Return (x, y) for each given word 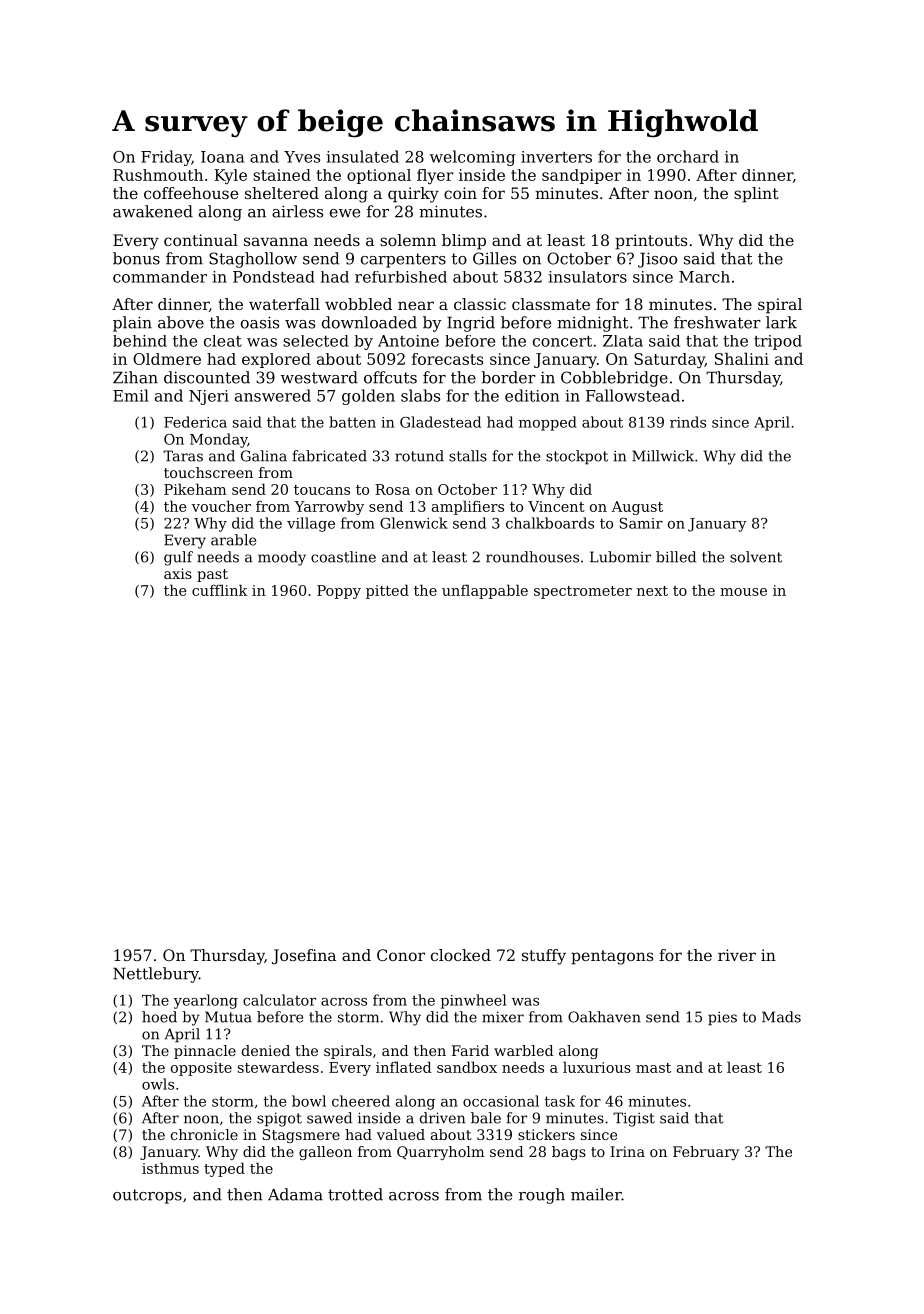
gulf (178, 558)
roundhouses (532, 557)
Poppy (339, 592)
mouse (743, 592)
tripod (778, 342)
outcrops (147, 1196)
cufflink (220, 590)
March (704, 277)
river (737, 955)
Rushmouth (158, 175)
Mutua (228, 1017)
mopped (548, 423)
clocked (461, 955)
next (652, 591)
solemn (408, 240)
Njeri (209, 397)
